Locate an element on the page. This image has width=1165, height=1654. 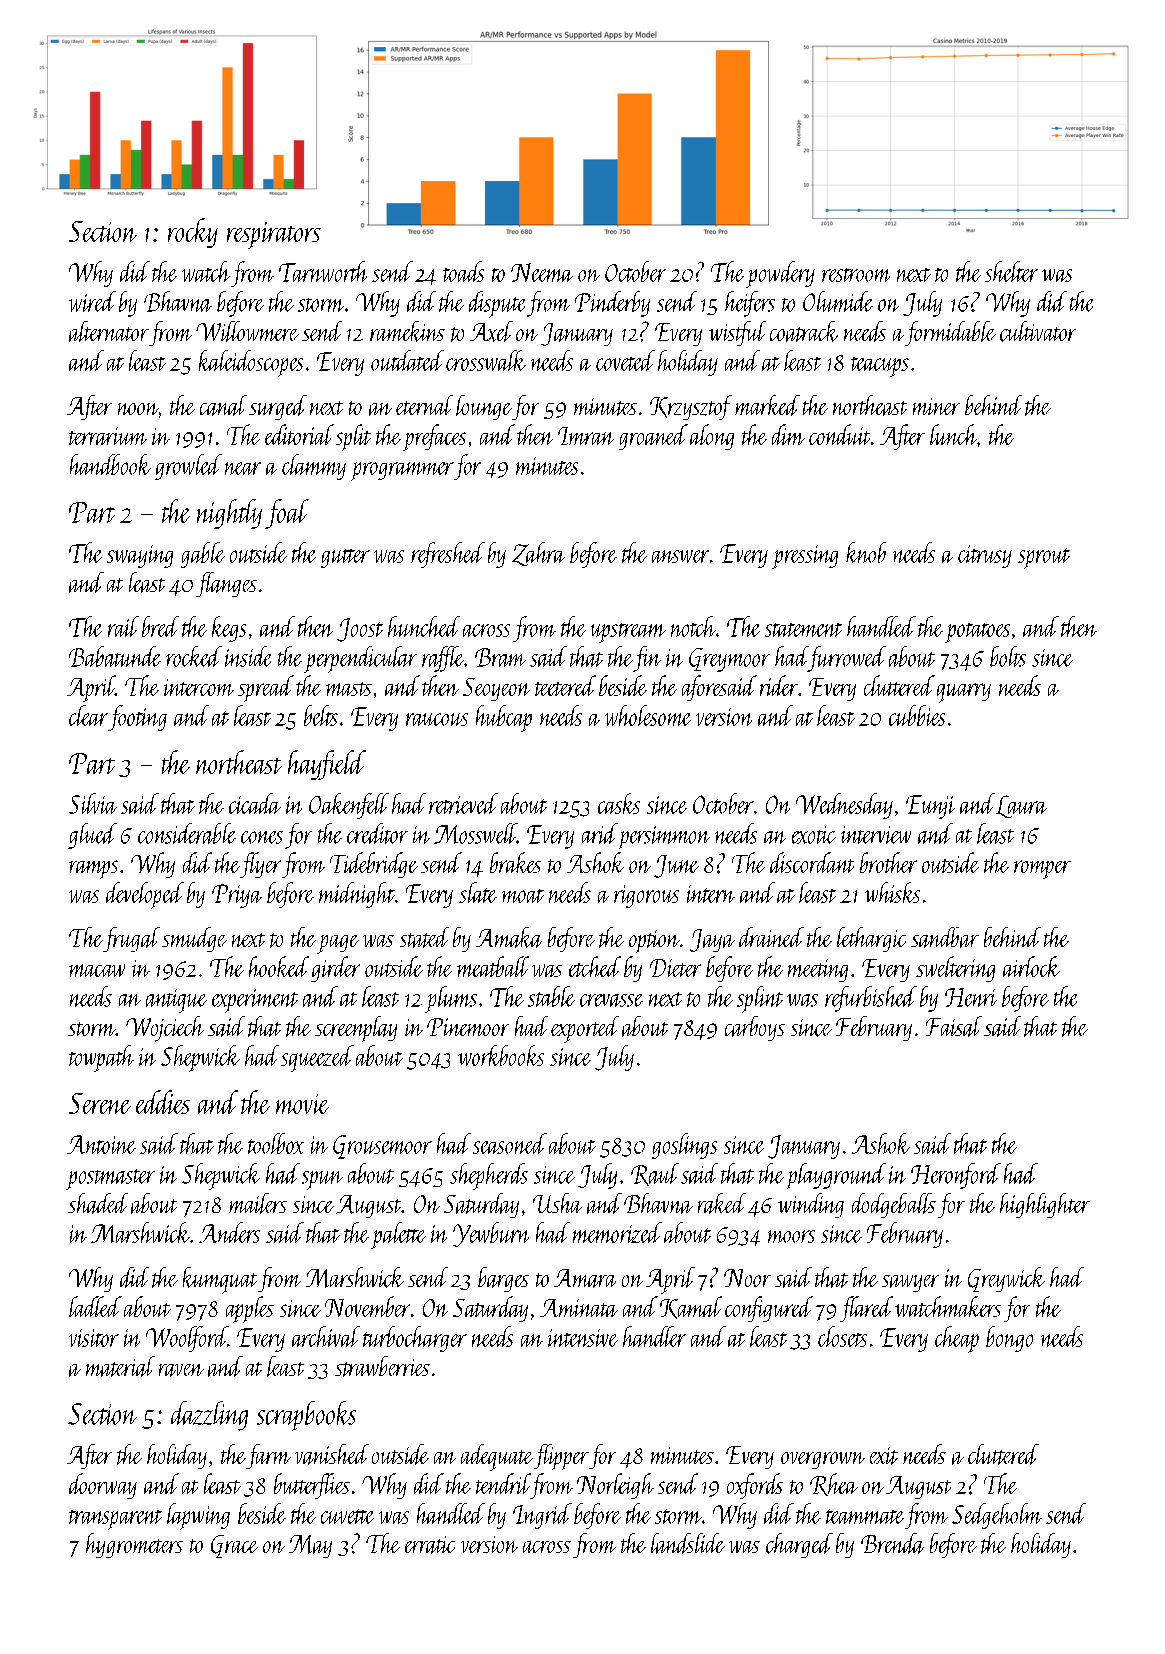
interview is located at coordinates (876, 835).
